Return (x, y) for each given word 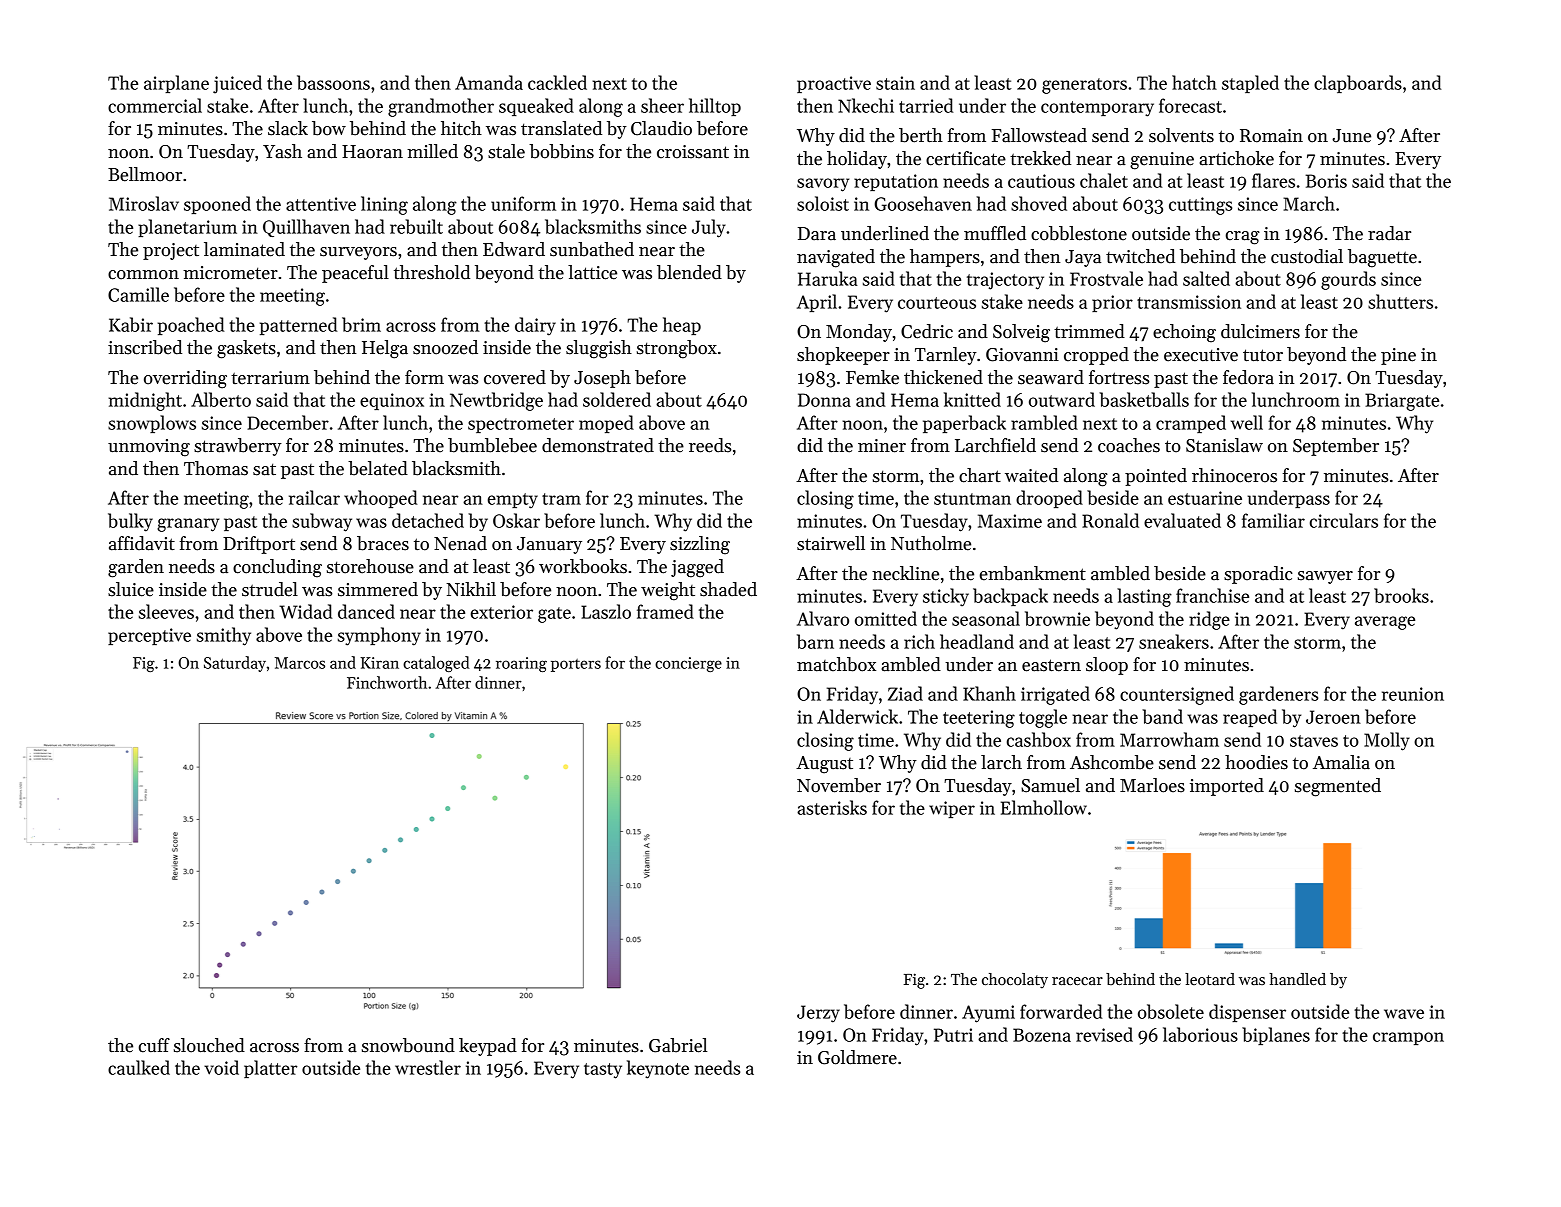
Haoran (372, 152)
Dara (817, 234)
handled (1297, 979)
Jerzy (818, 1014)
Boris (1326, 181)
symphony (379, 636)
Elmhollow (1044, 807)
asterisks (832, 807)
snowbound (408, 1045)
